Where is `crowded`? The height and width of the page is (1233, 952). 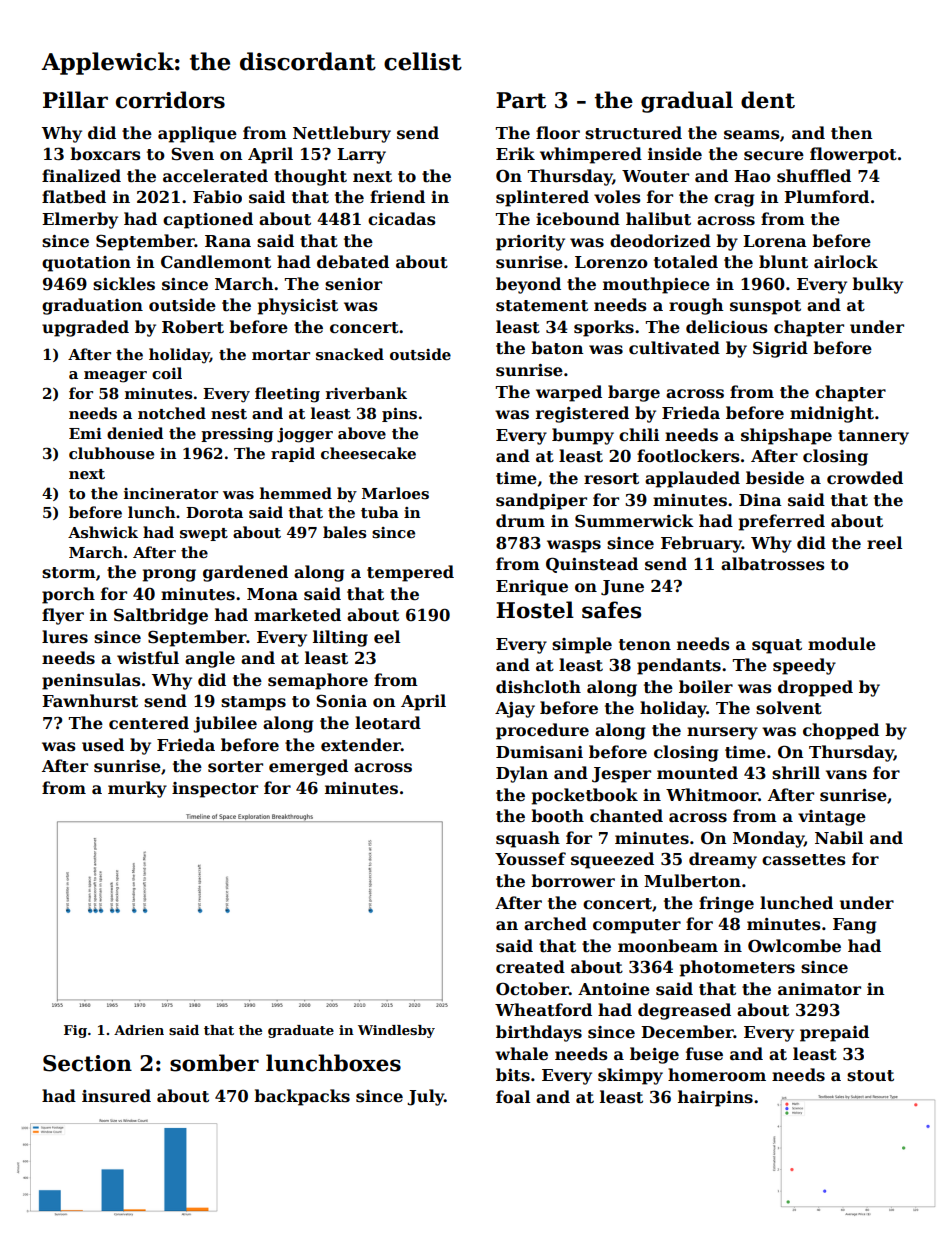
crowded is located at coordinates (865, 478).
